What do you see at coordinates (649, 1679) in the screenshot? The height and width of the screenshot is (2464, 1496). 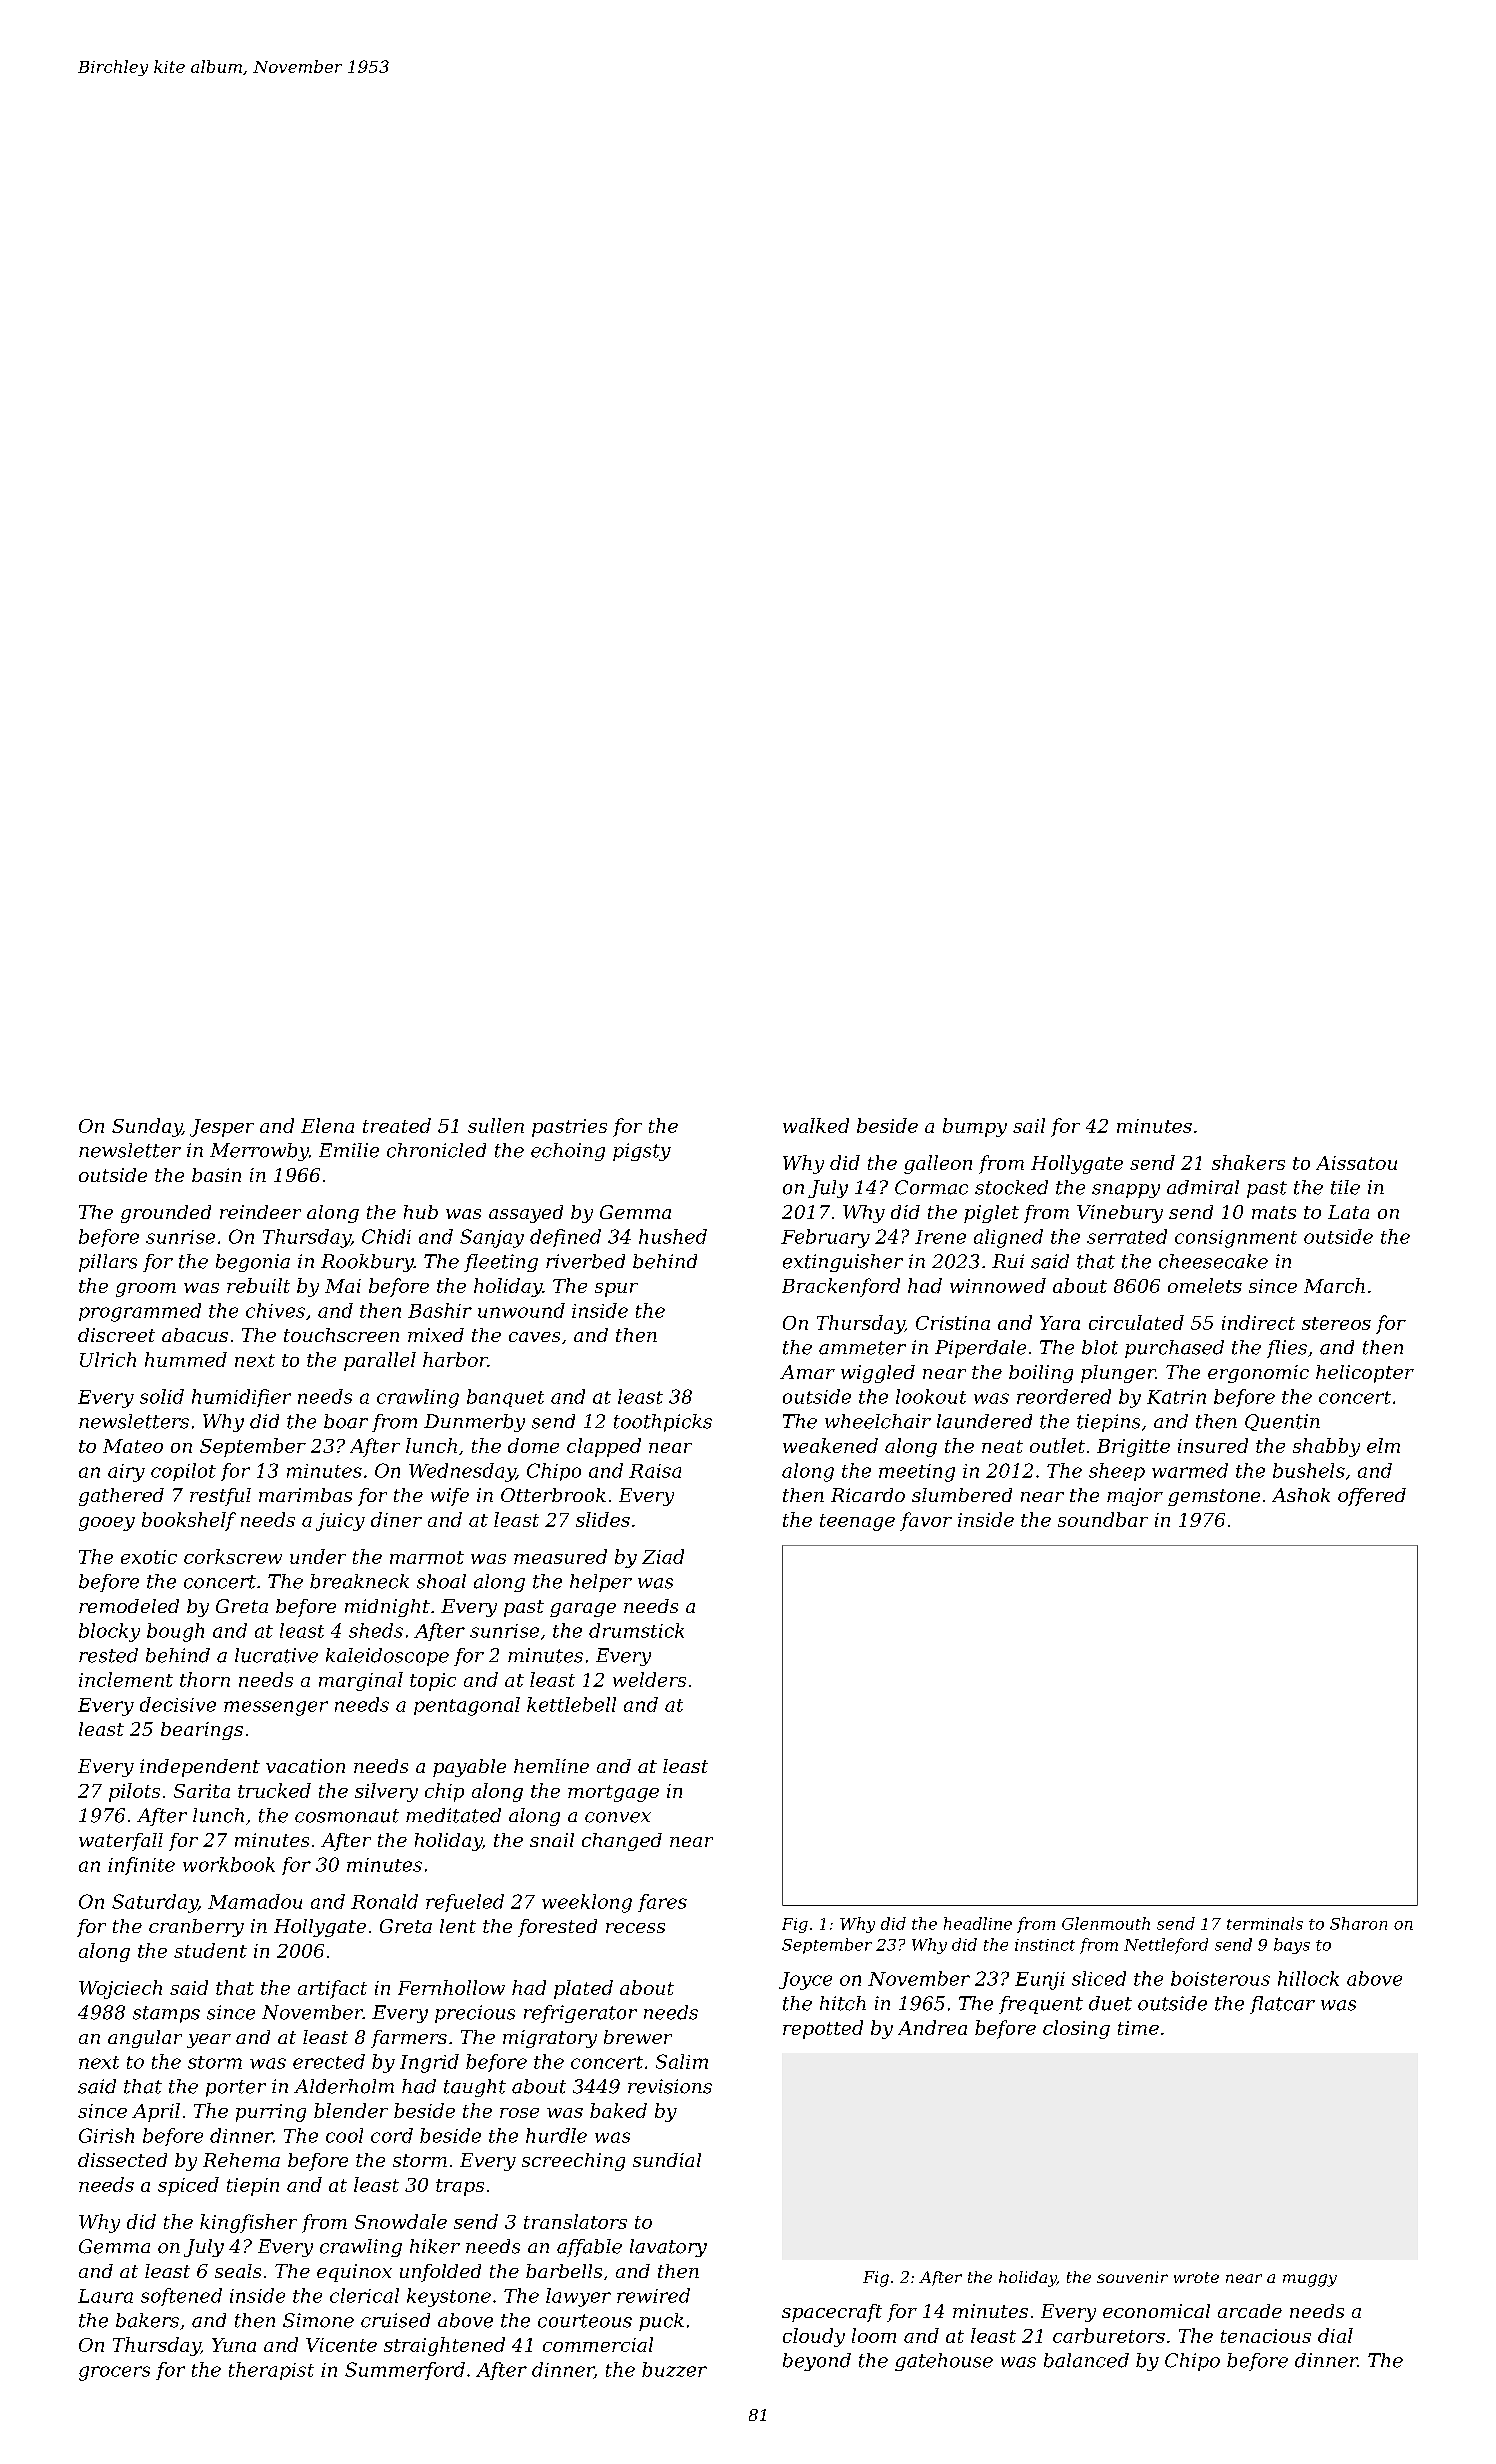 I see `welders` at bounding box center [649, 1679].
